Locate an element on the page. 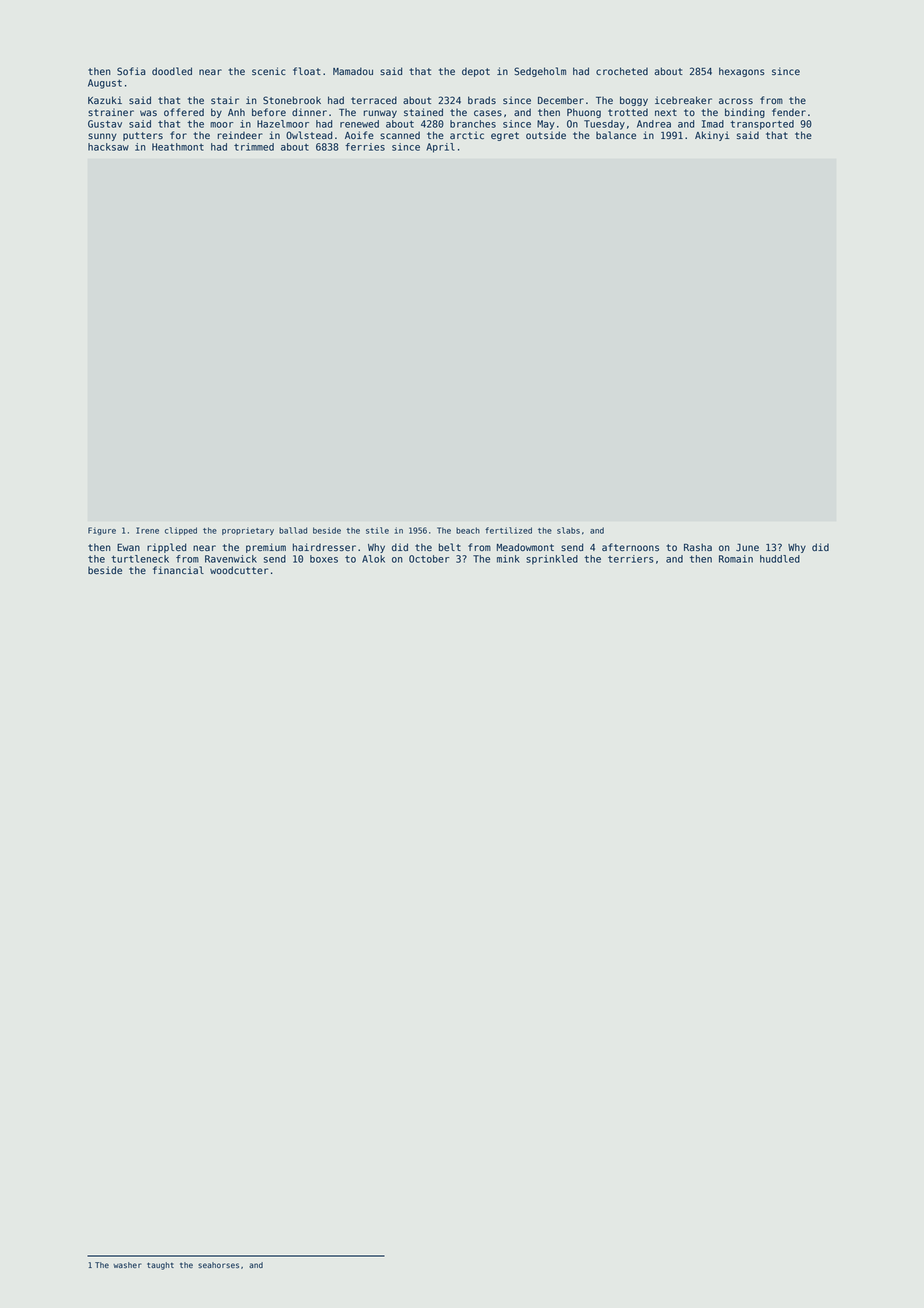 This document has height=1308, width=924. hexagons is located at coordinates (742, 72).
